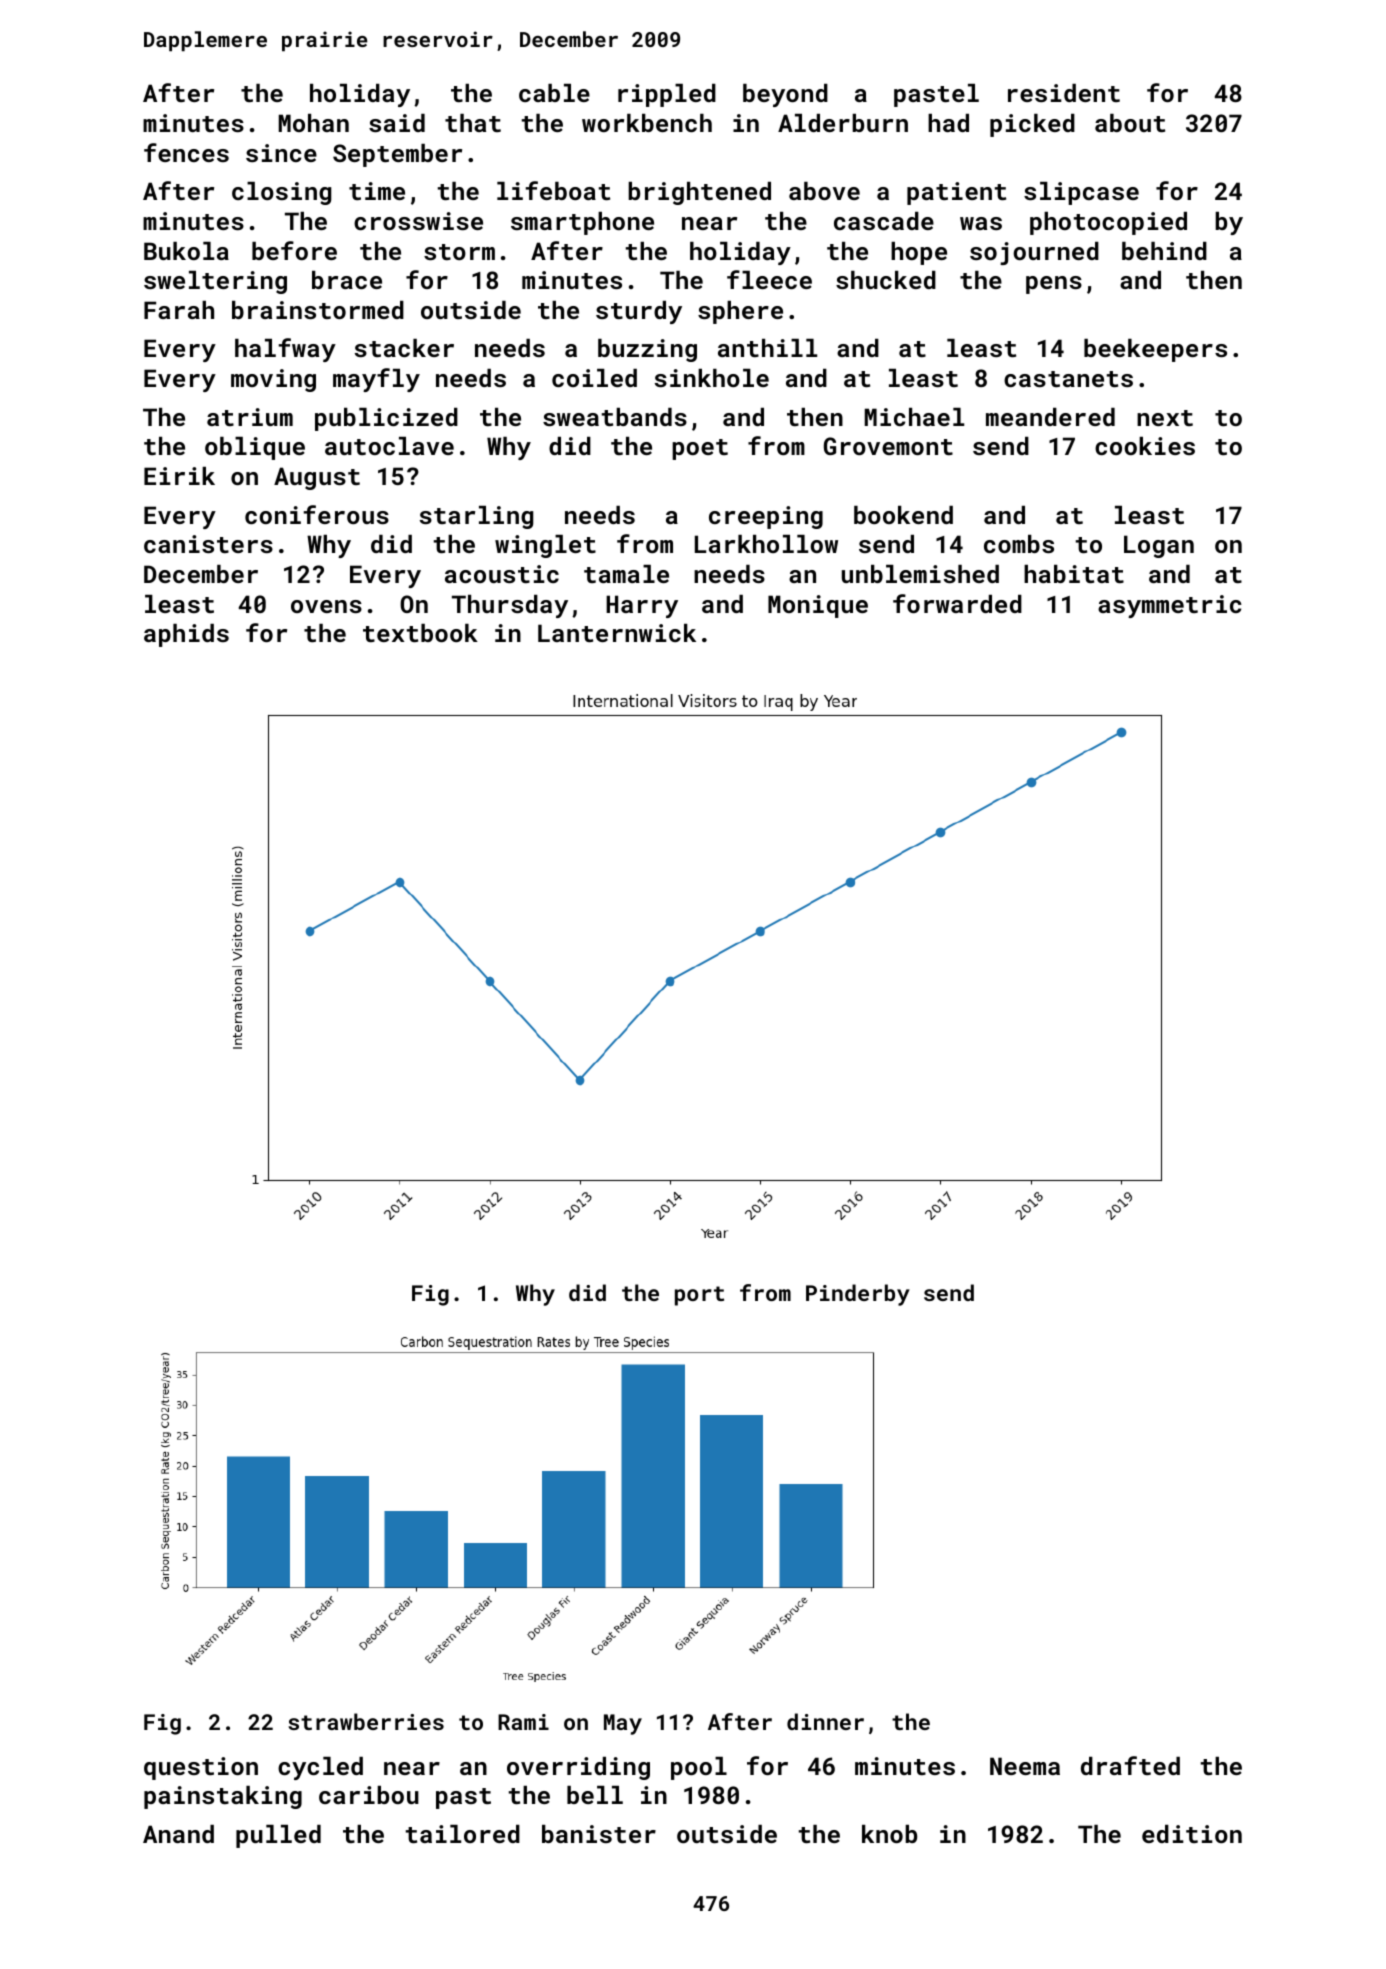  I want to click on about, so click(1130, 123).
